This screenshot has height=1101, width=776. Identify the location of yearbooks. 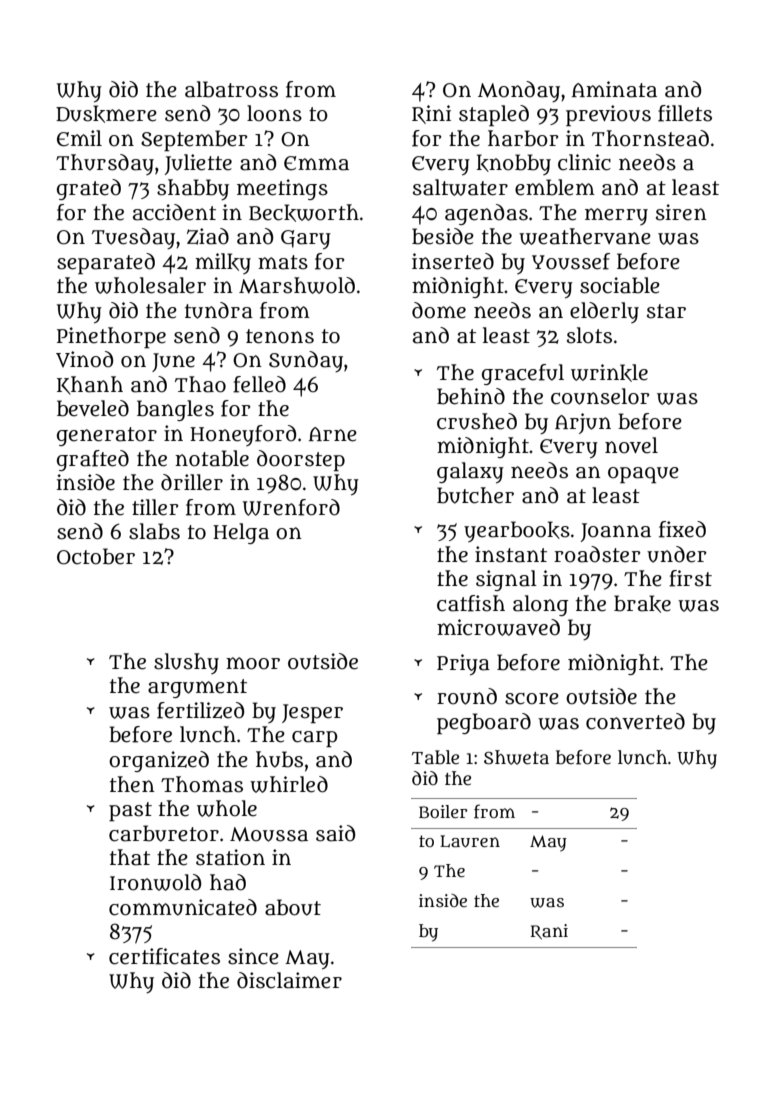
(517, 531).
